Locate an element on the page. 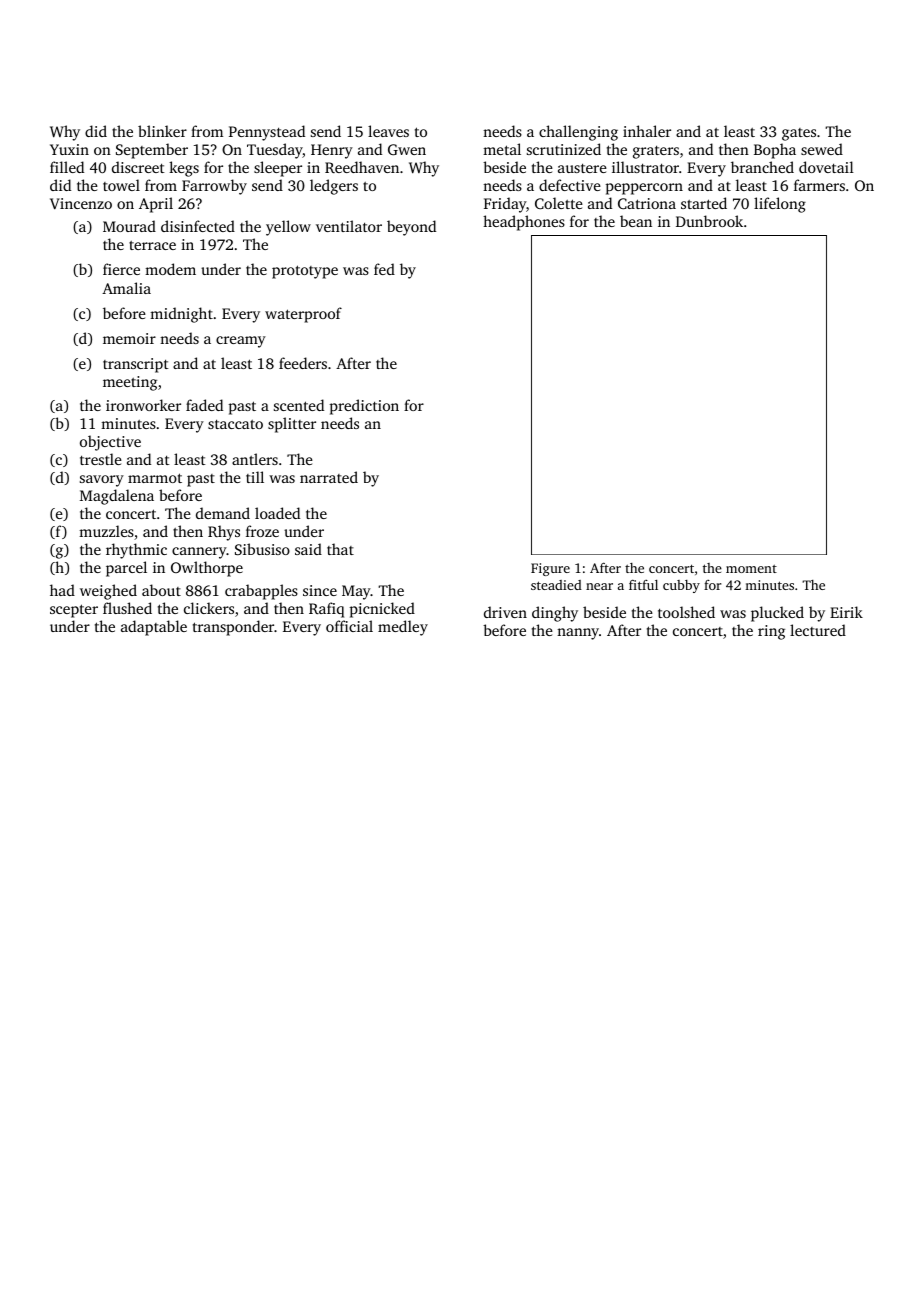 The width and height of the page is (924, 1308). leaves is located at coordinates (388, 131).
